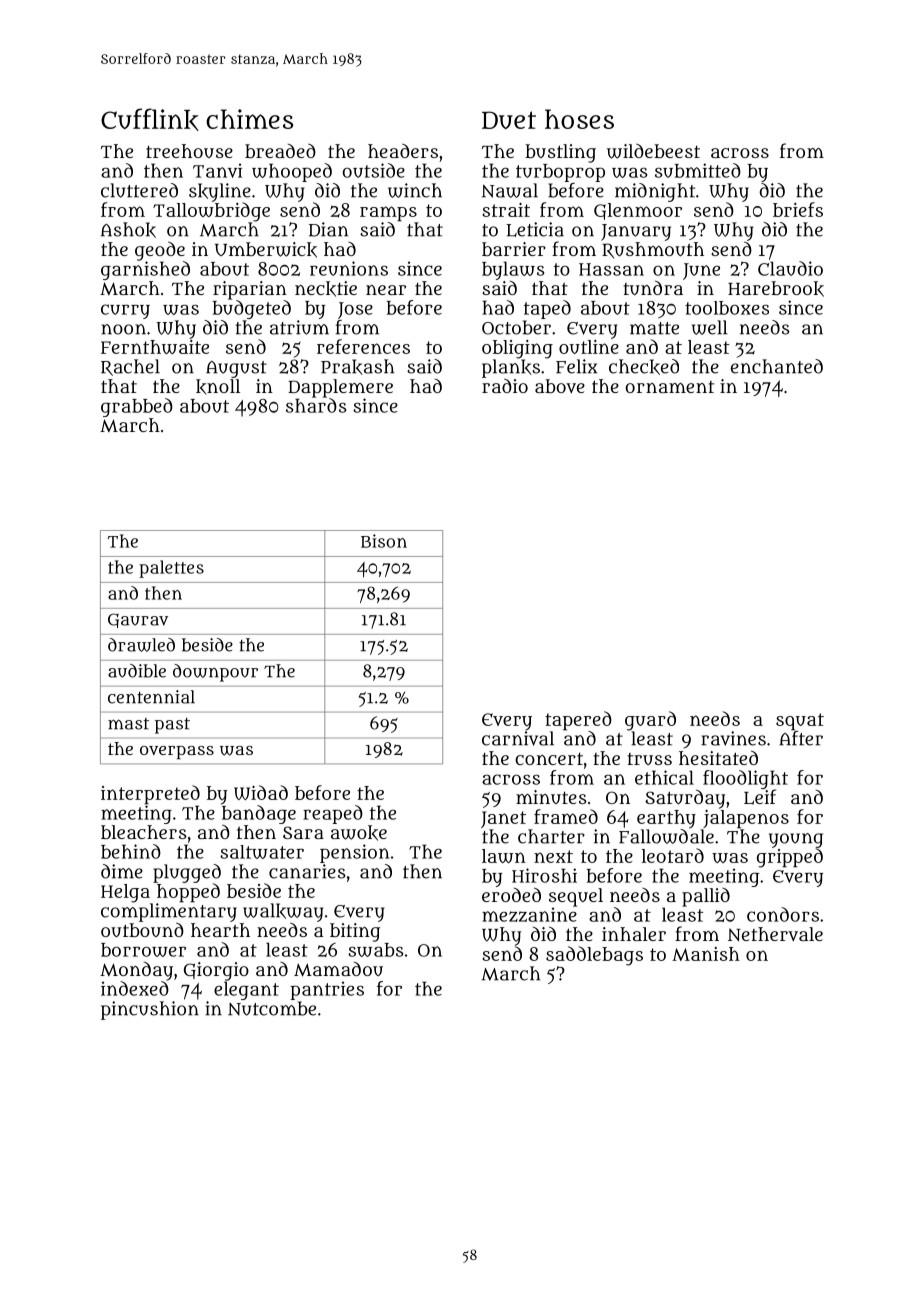 The height and width of the image is (1308, 924). I want to click on chimes, so click(249, 119).
